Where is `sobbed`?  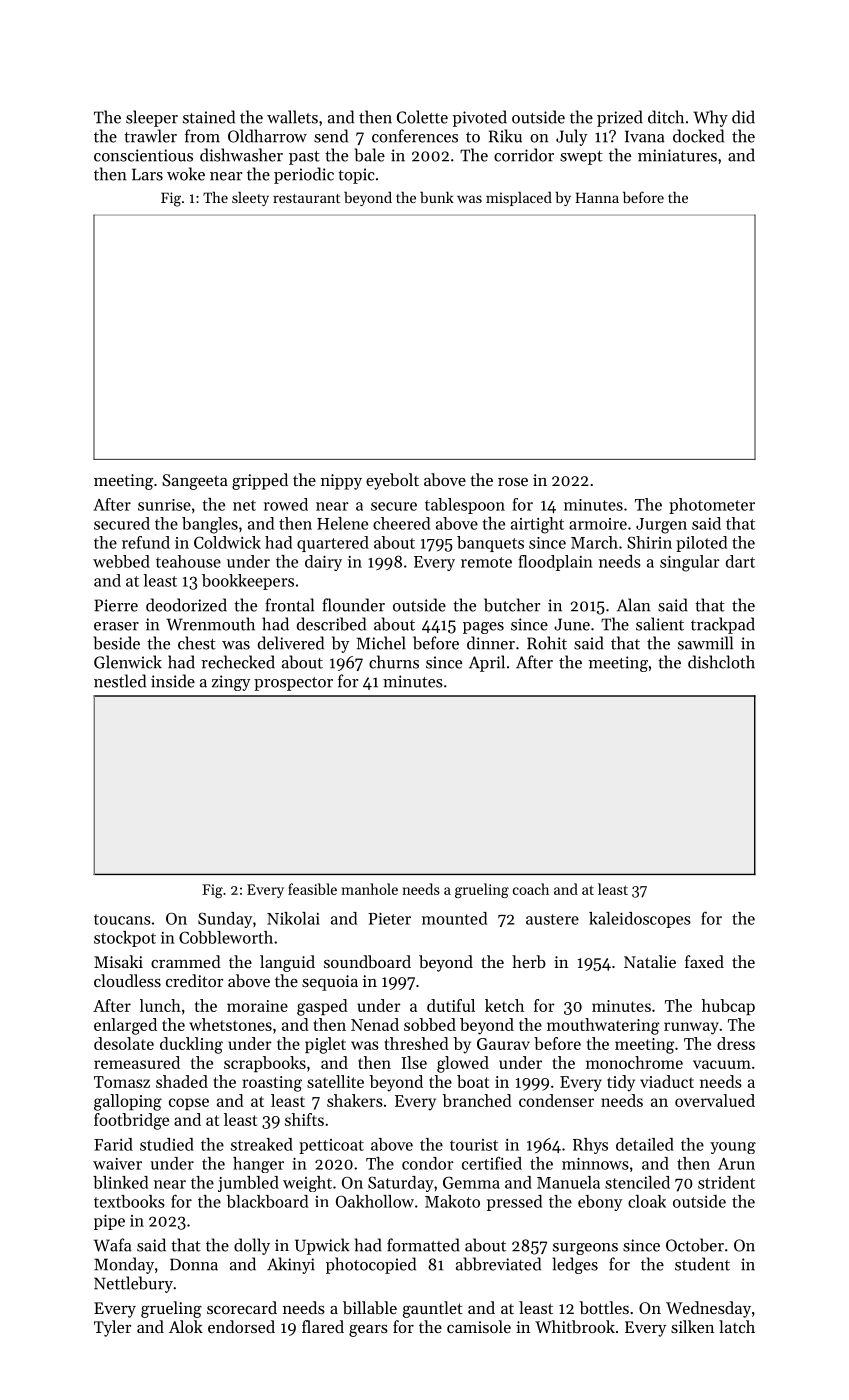 sobbed is located at coordinates (430, 1024).
